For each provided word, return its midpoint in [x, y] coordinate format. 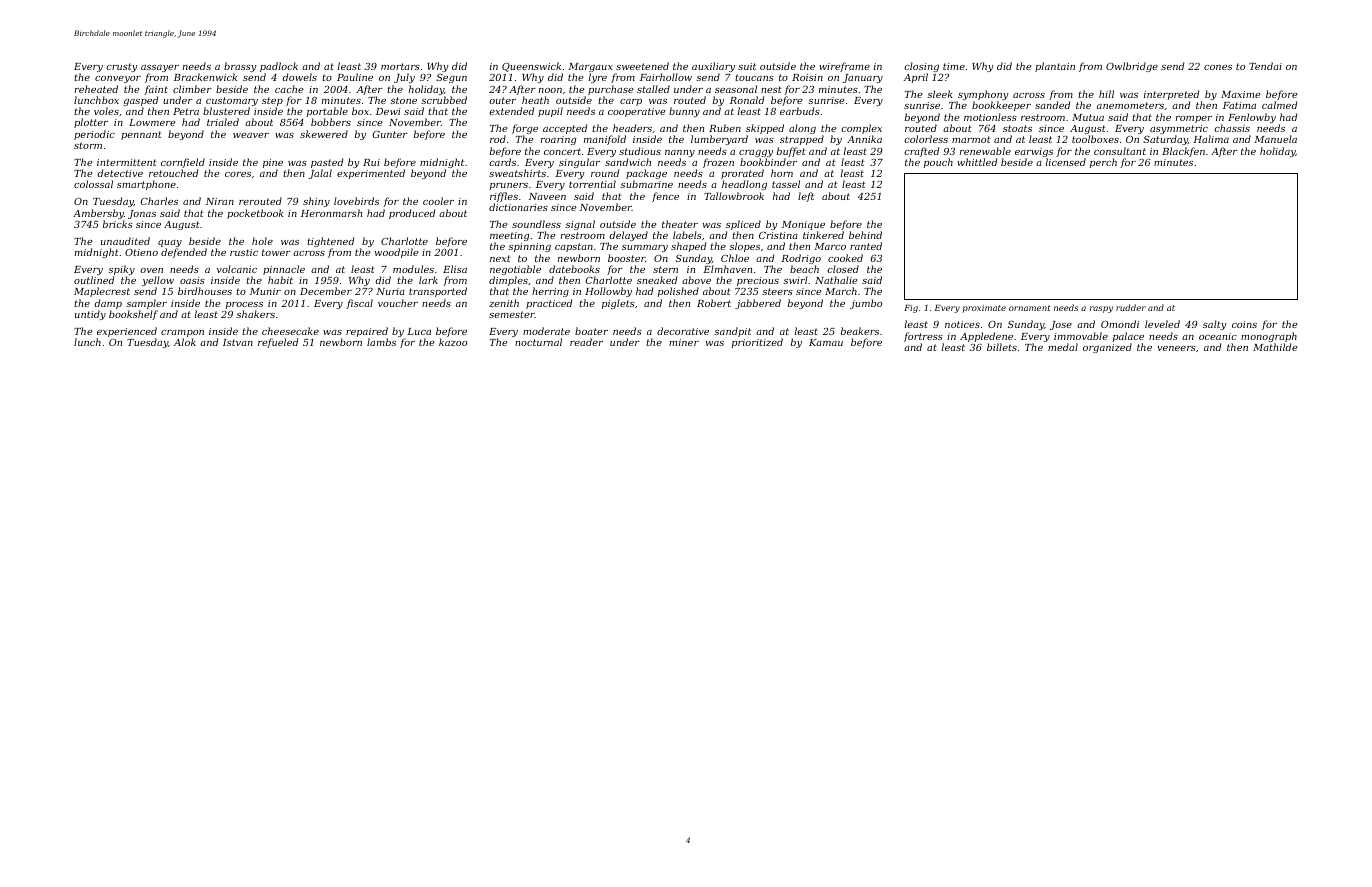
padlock [279, 67]
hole [262, 241]
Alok [185, 342]
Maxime [1240, 94]
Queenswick [531, 67]
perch [1103, 163]
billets [1002, 347]
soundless [536, 224]
